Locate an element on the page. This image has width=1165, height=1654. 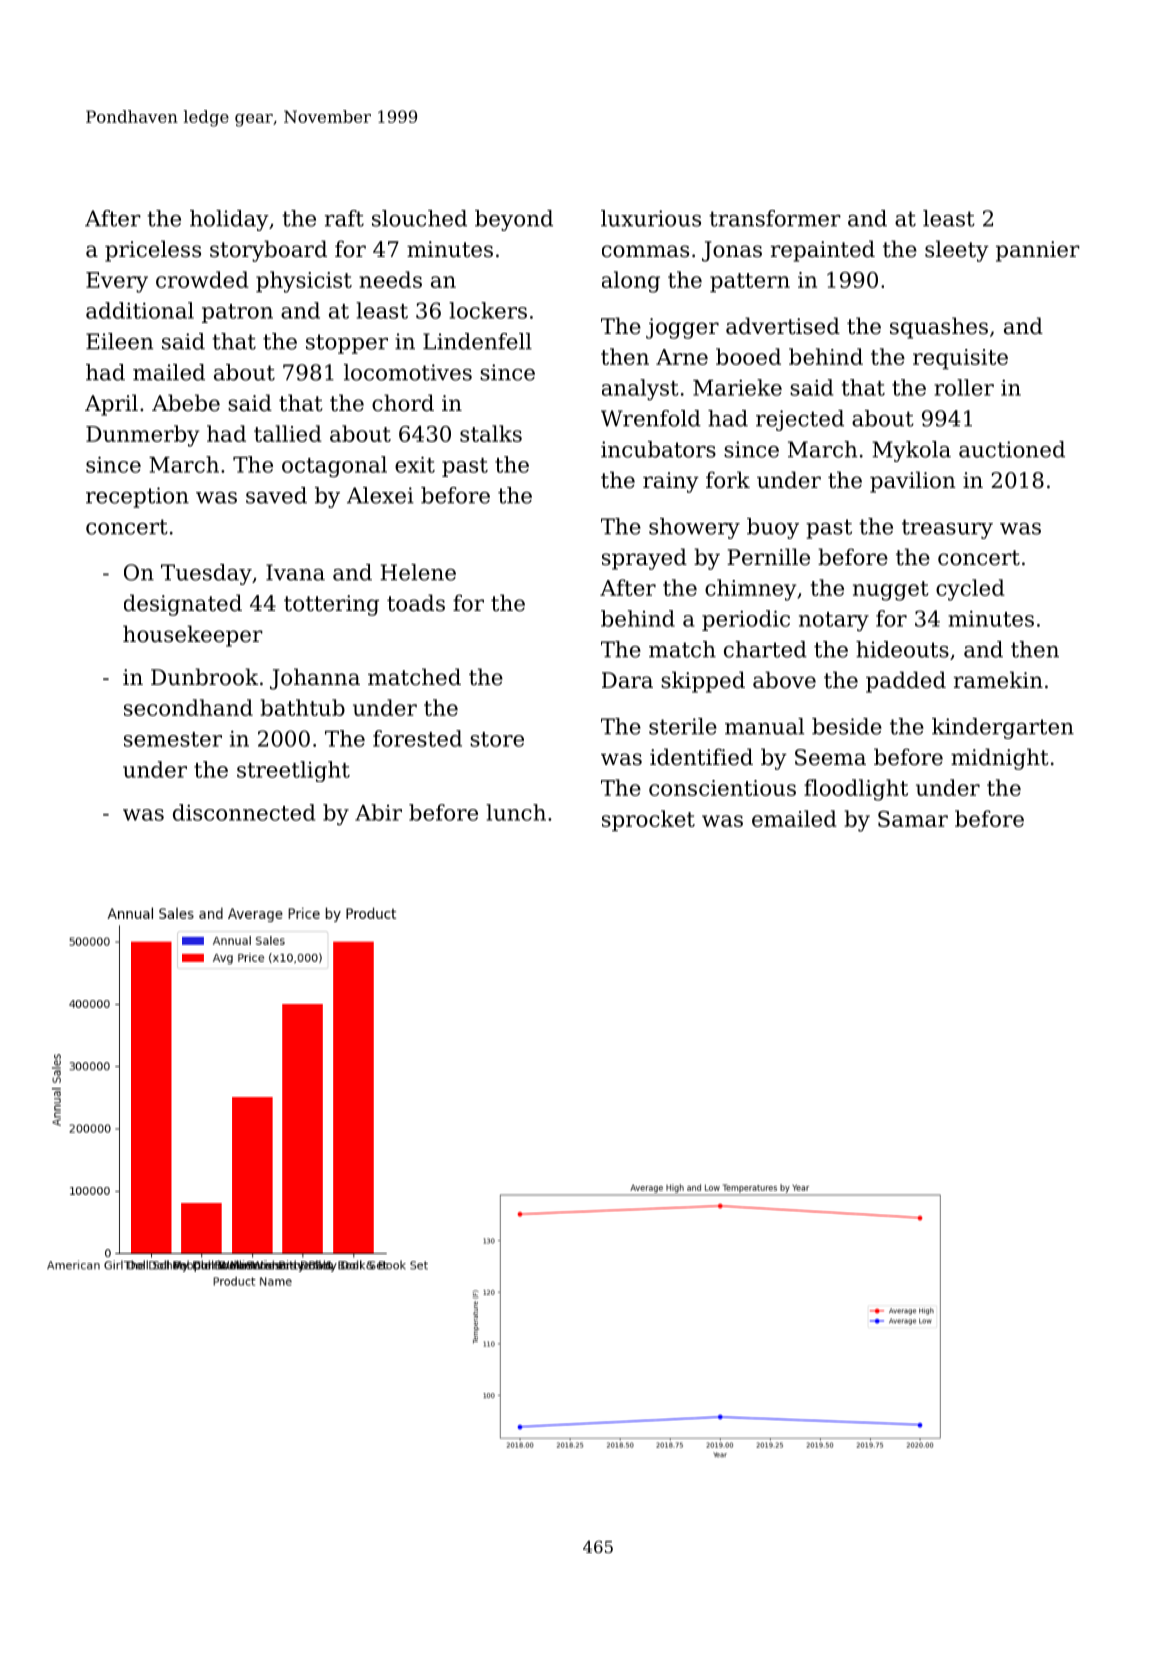
requisite is located at coordinates (960, 359).
